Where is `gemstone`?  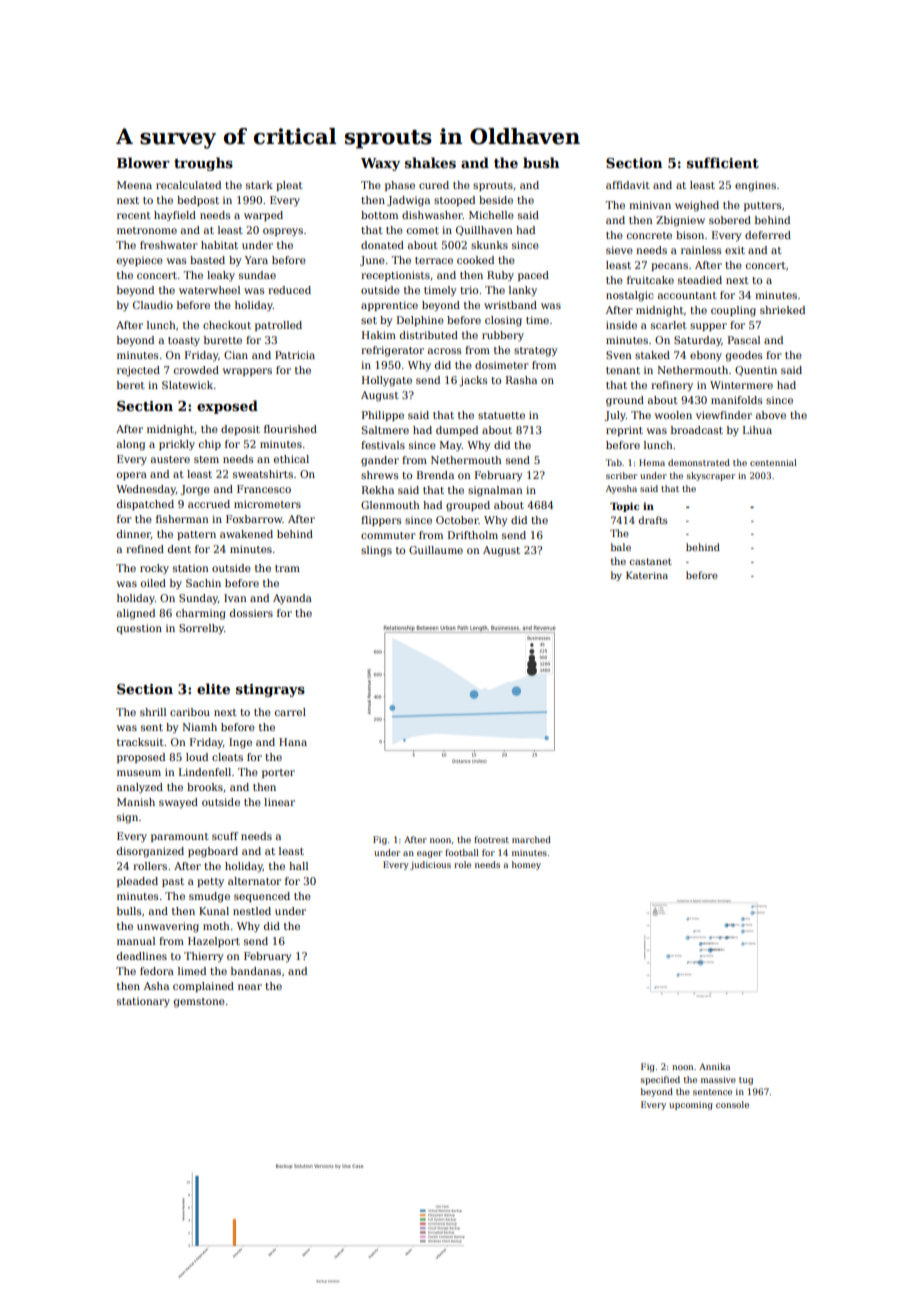 gemstone is located at coordinates (199, 1003).
